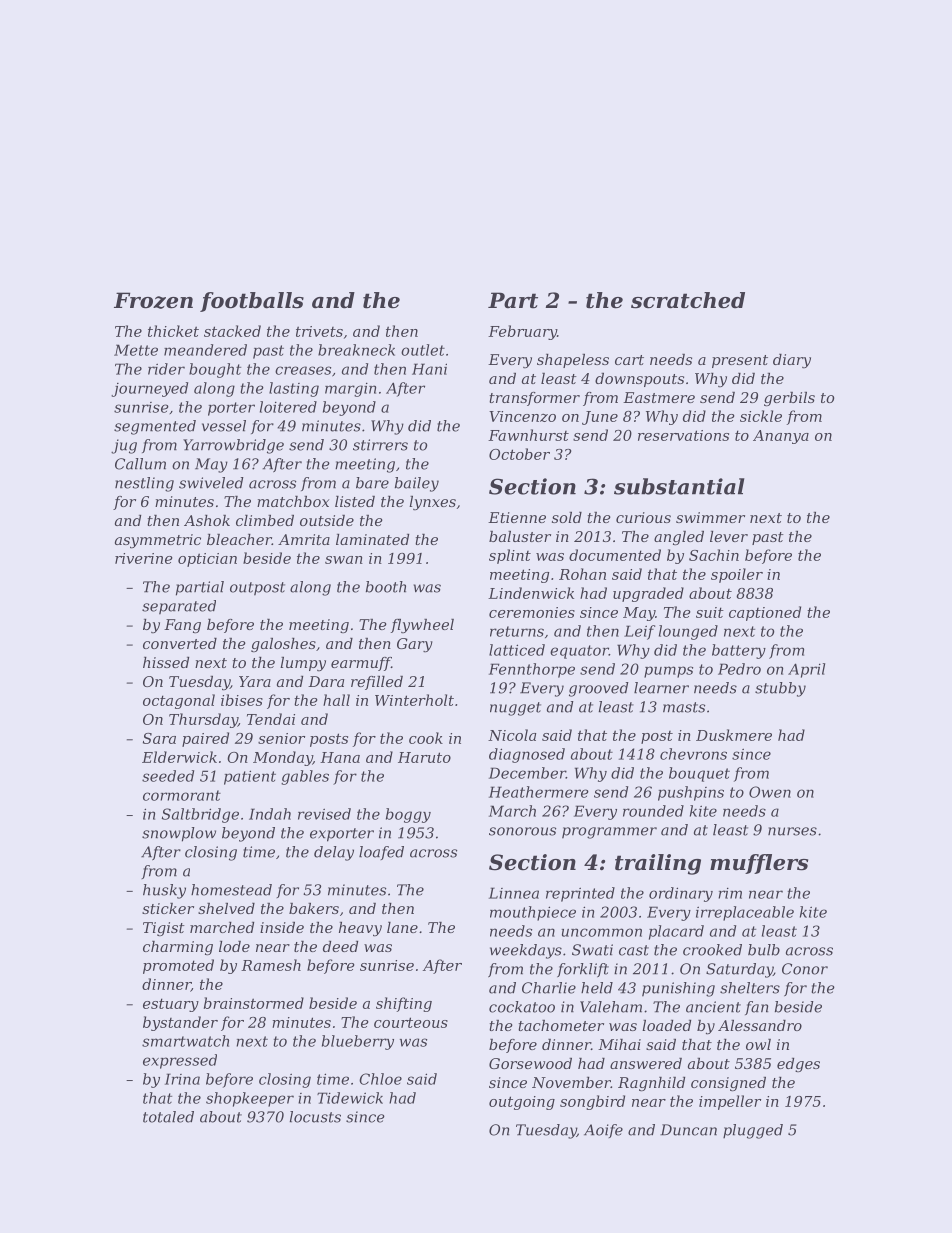 The width and height of the page is (952, 1233). I want to click on nugget, so click(515, 709).
